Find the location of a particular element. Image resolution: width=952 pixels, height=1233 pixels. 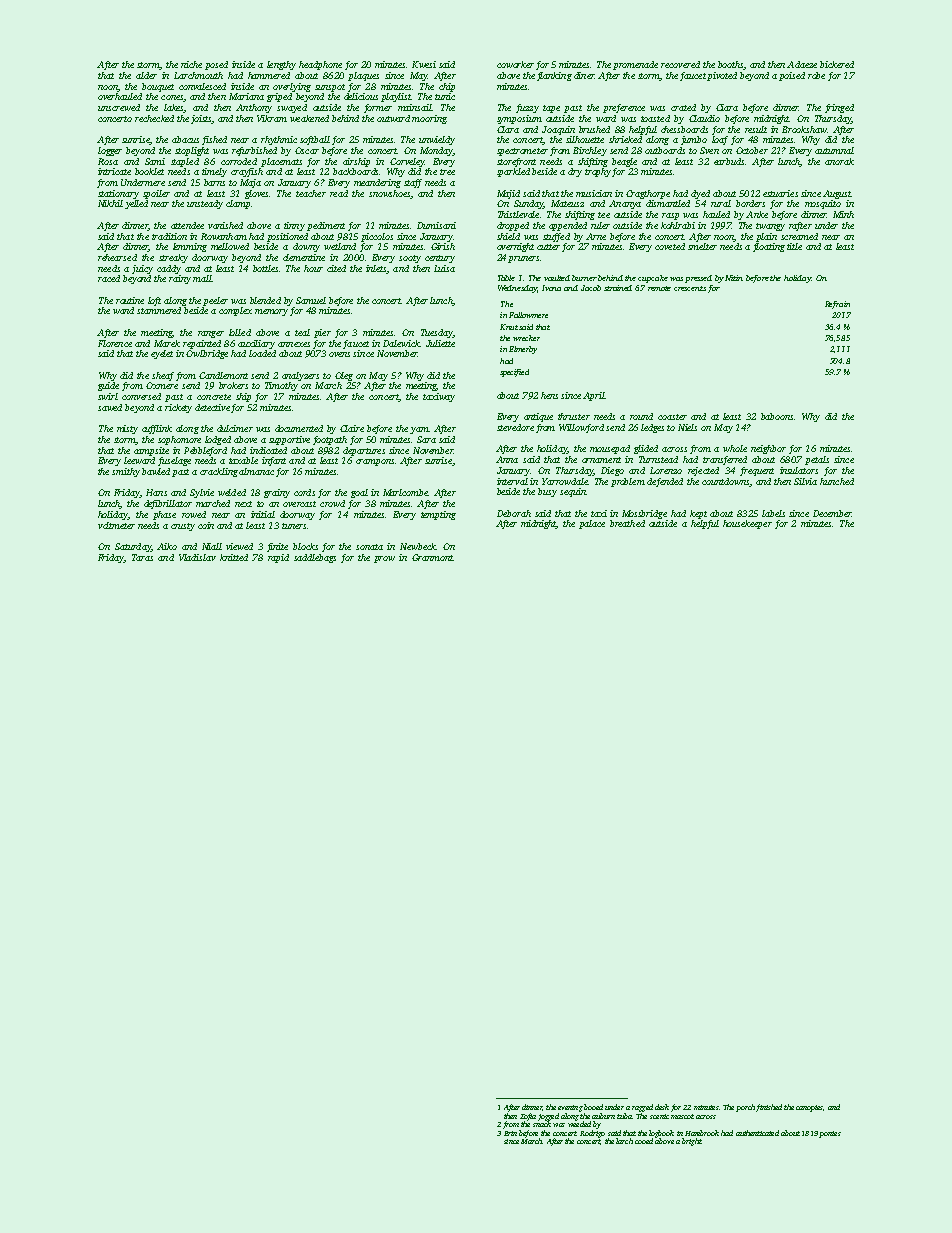

Granmont is located at coordinates (432, 557).
